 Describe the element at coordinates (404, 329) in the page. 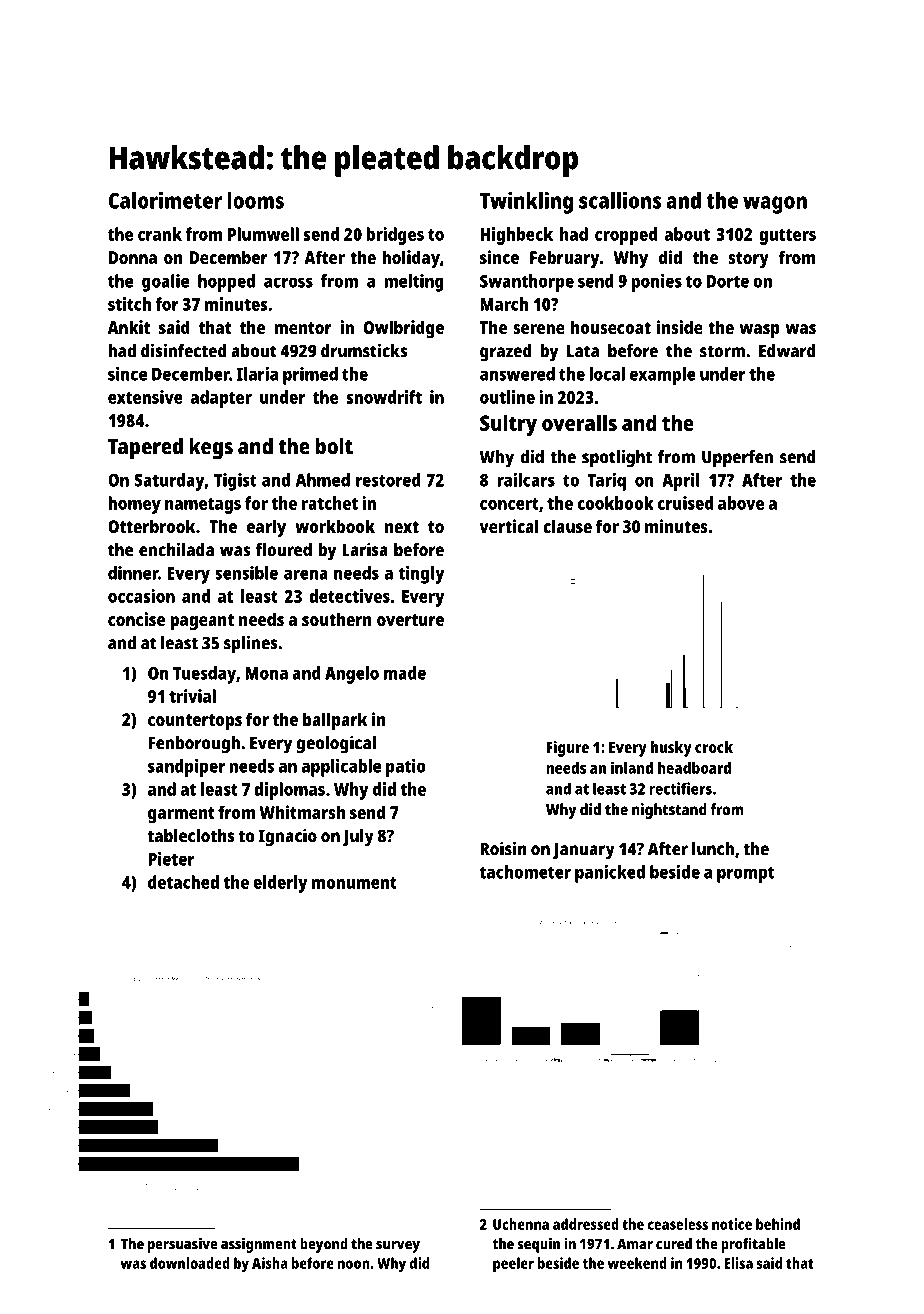

I see `Owlbridge` at that location.
